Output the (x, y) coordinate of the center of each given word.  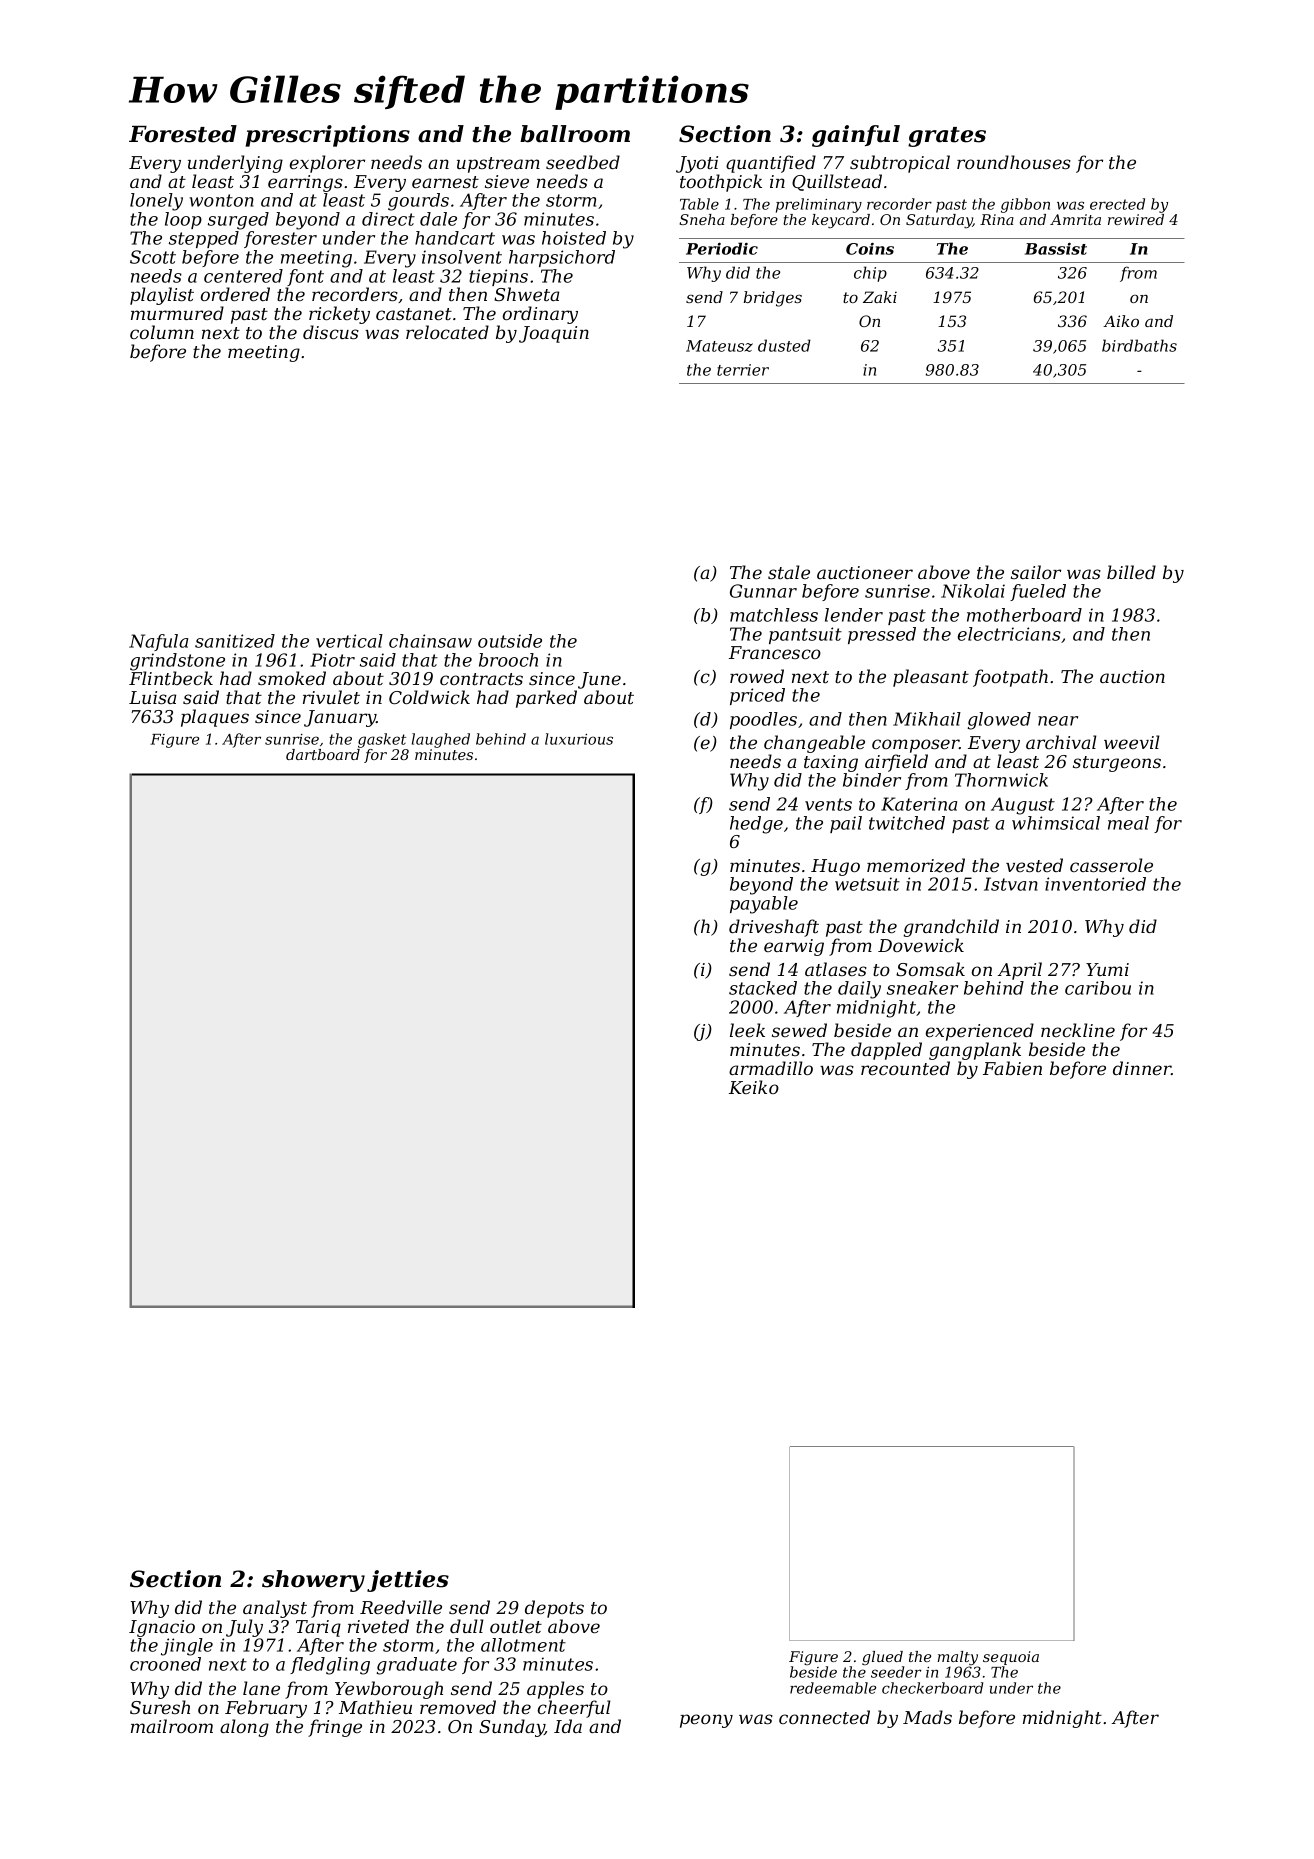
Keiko (754, 1087)
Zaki (880, 297)
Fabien (1012, 1068)
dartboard (323, 754)
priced (757, 696)
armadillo (771, 1068)
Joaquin (554, 334)
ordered (235, 294)
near (1058, 721)
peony (706, 1721)
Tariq (318, 1628)
